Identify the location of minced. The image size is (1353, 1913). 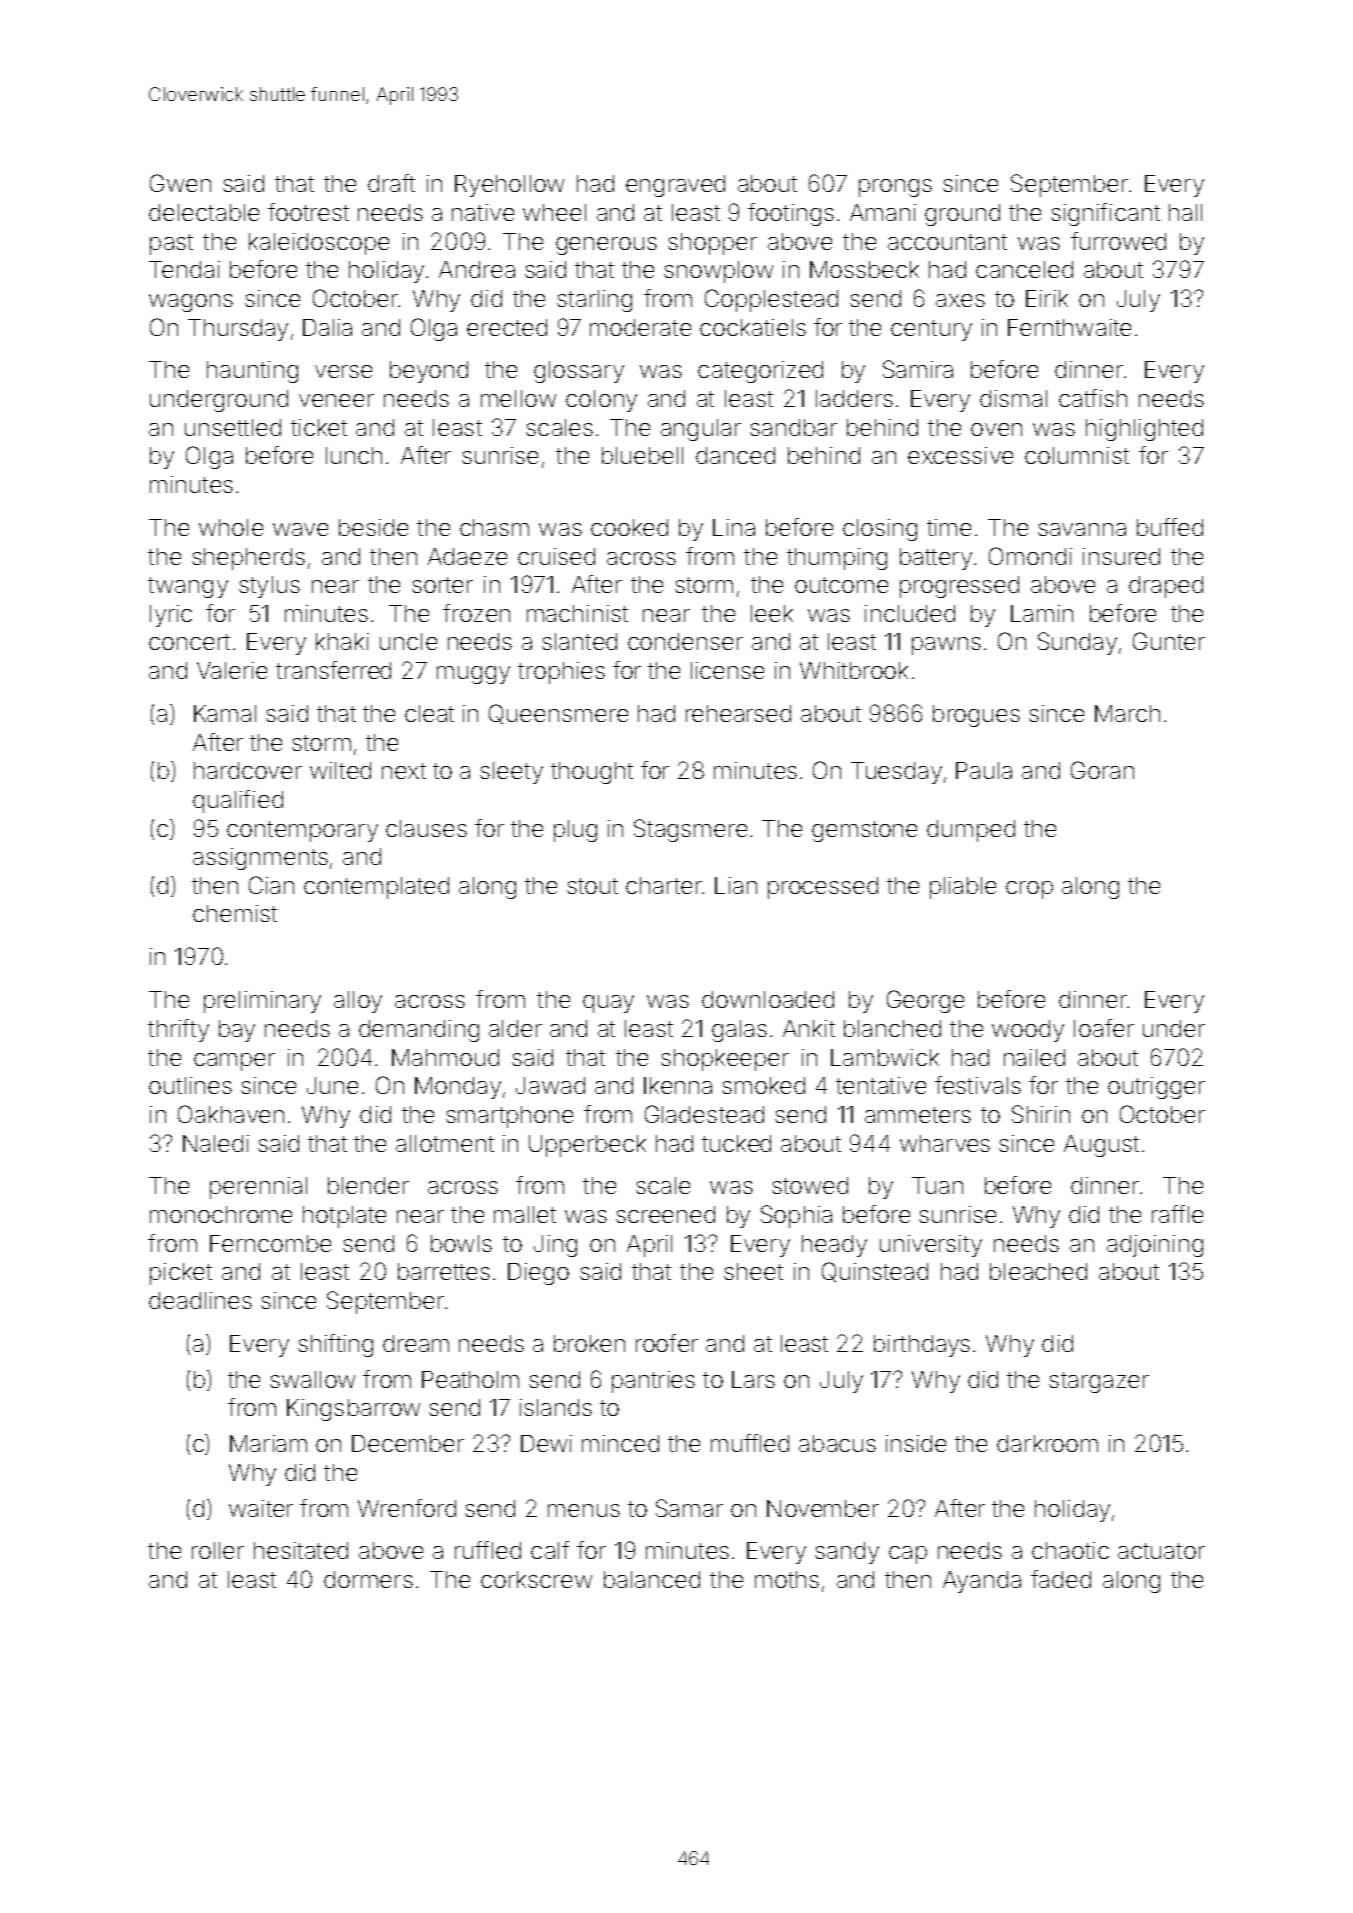
(620, 1443).
